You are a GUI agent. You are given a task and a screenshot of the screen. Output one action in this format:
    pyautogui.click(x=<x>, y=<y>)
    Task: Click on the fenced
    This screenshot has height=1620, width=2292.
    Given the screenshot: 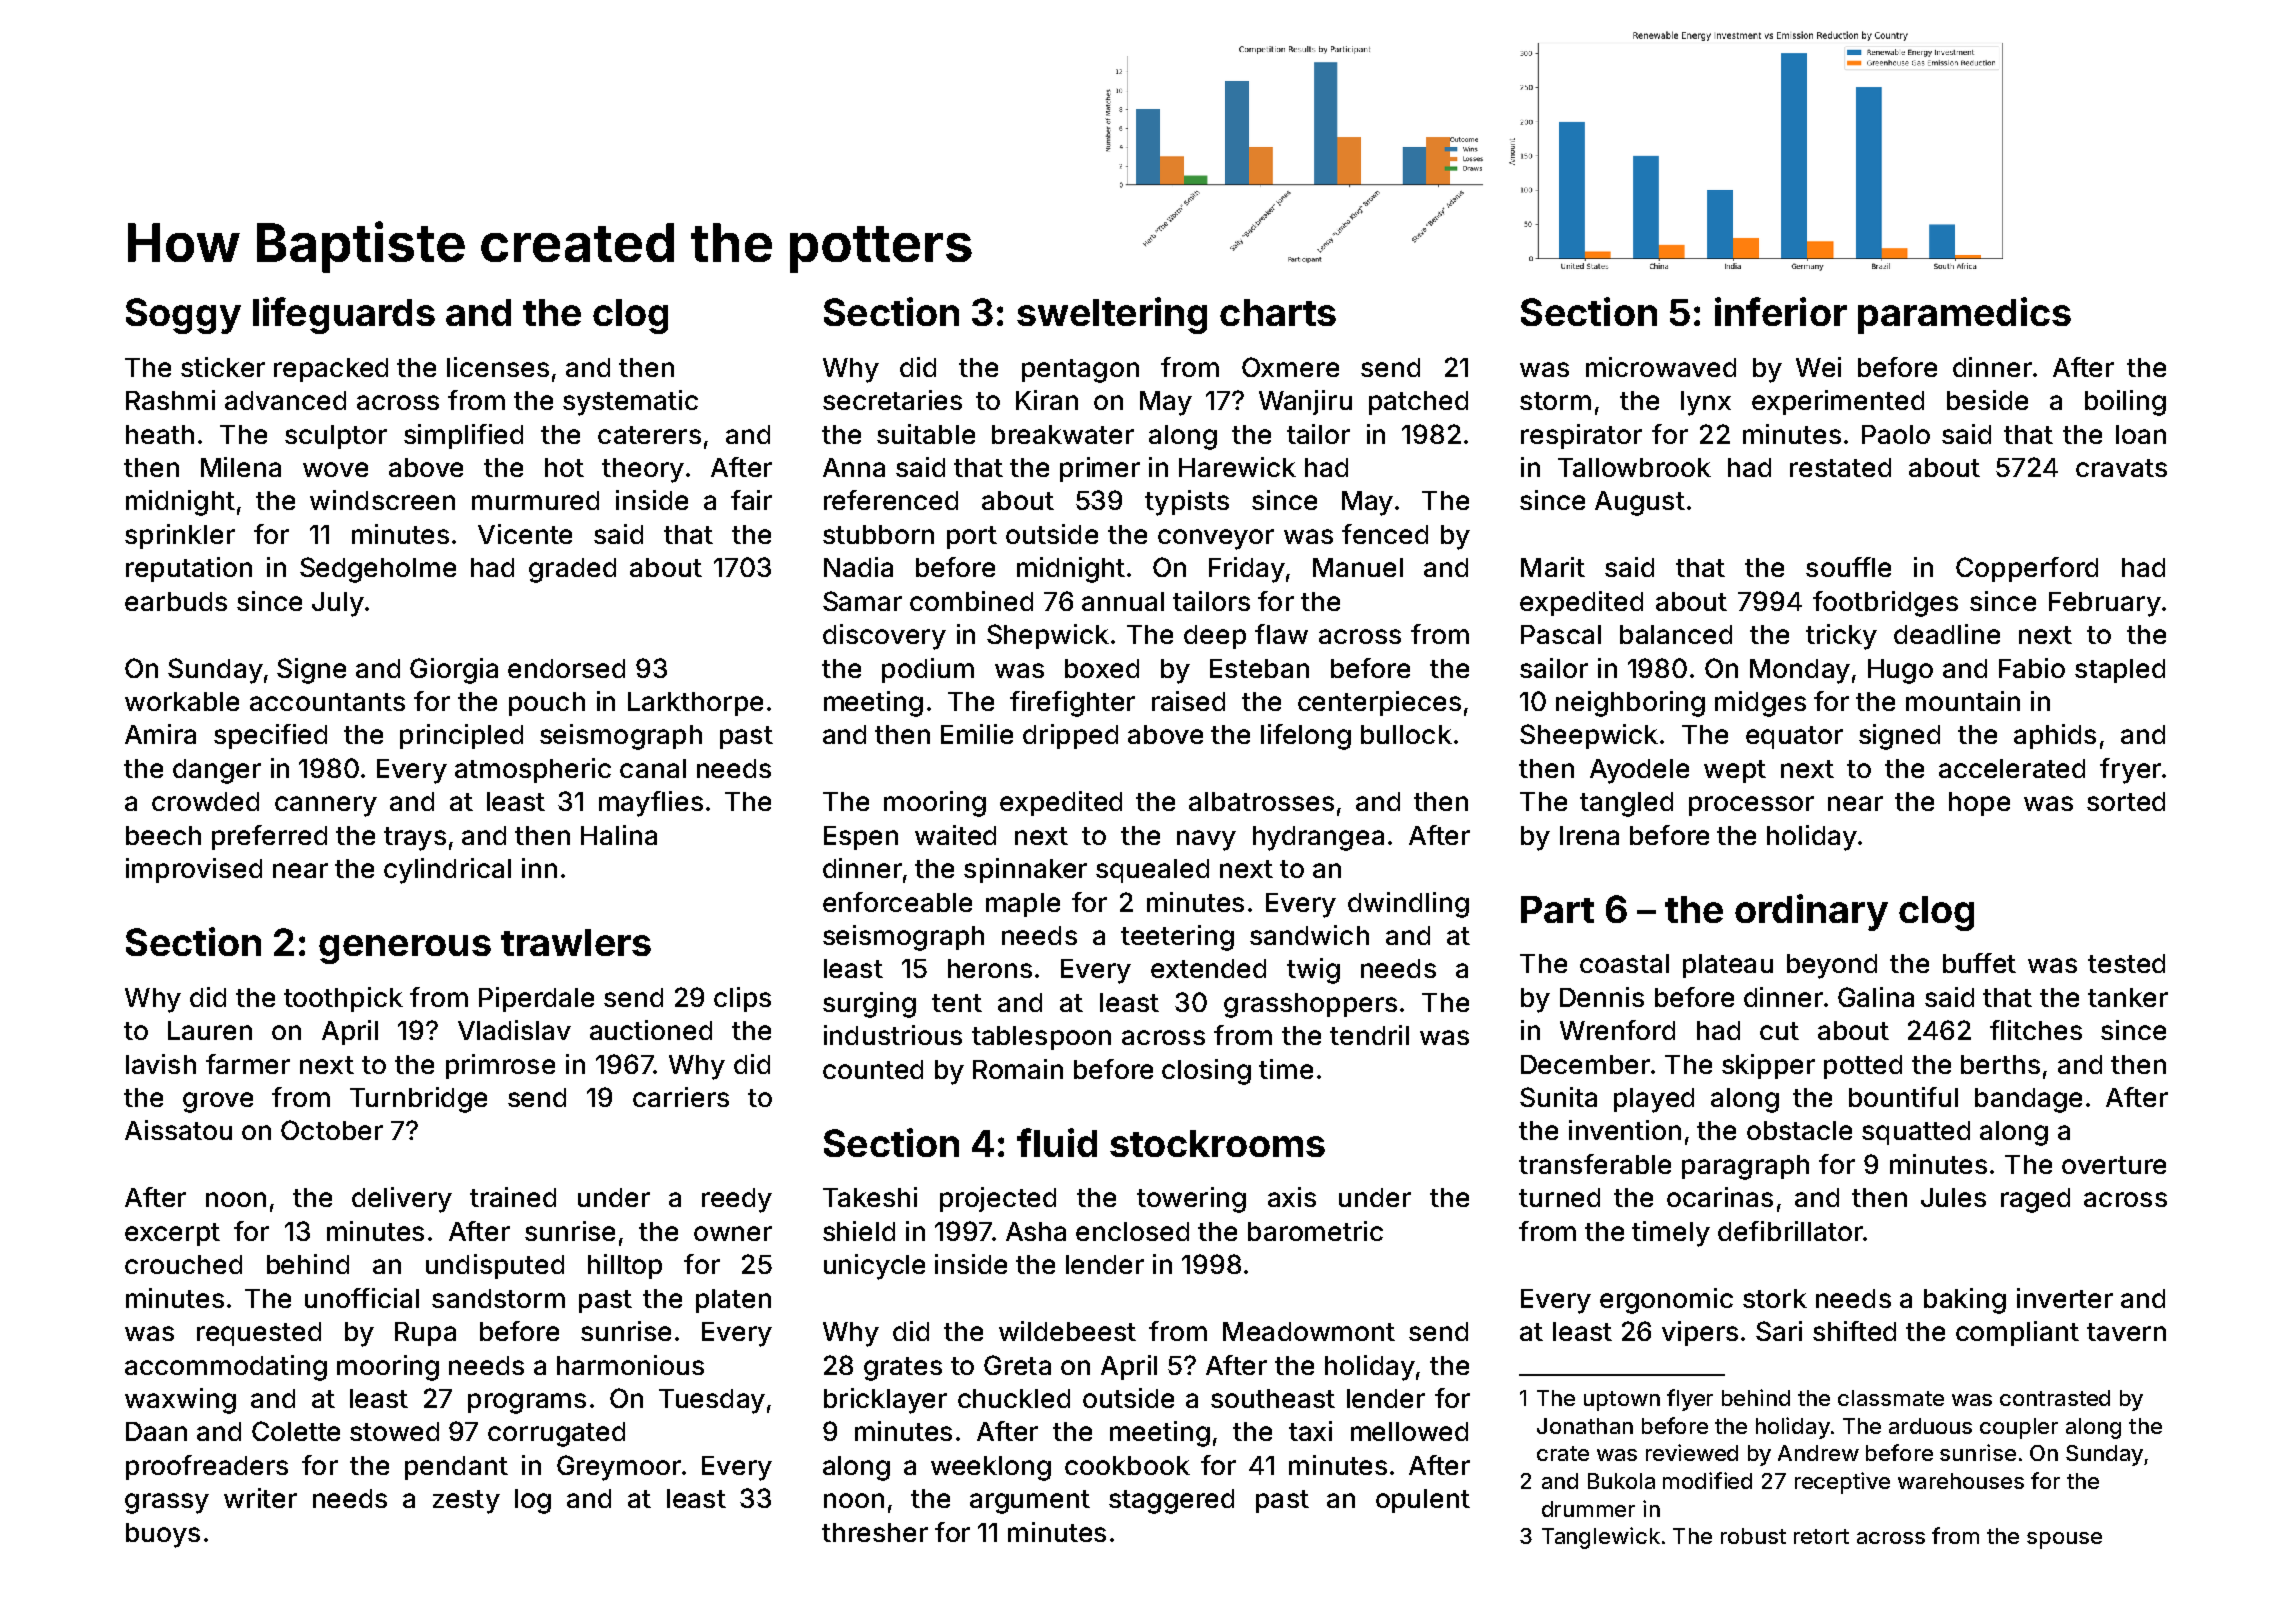 What is the action you would take?
    pyautogui.click(x=1385, y=534)
